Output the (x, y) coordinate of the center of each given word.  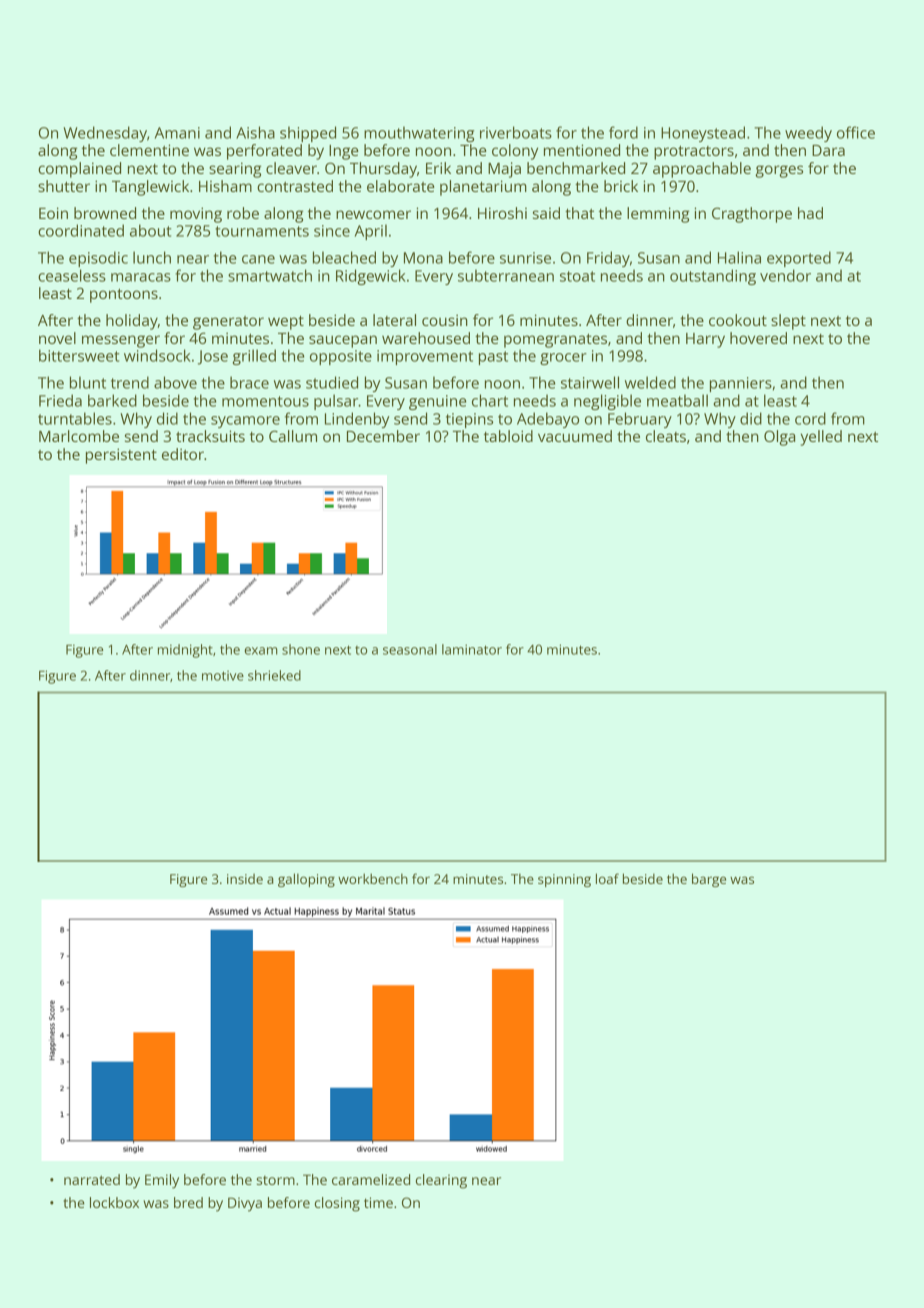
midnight (185, 651)
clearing (441, 1181)
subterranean (506, 275)
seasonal (410, 649)
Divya (245, 1204)
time (378, 1202)
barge (709, 880)
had (810, 213)
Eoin (53, 213)
